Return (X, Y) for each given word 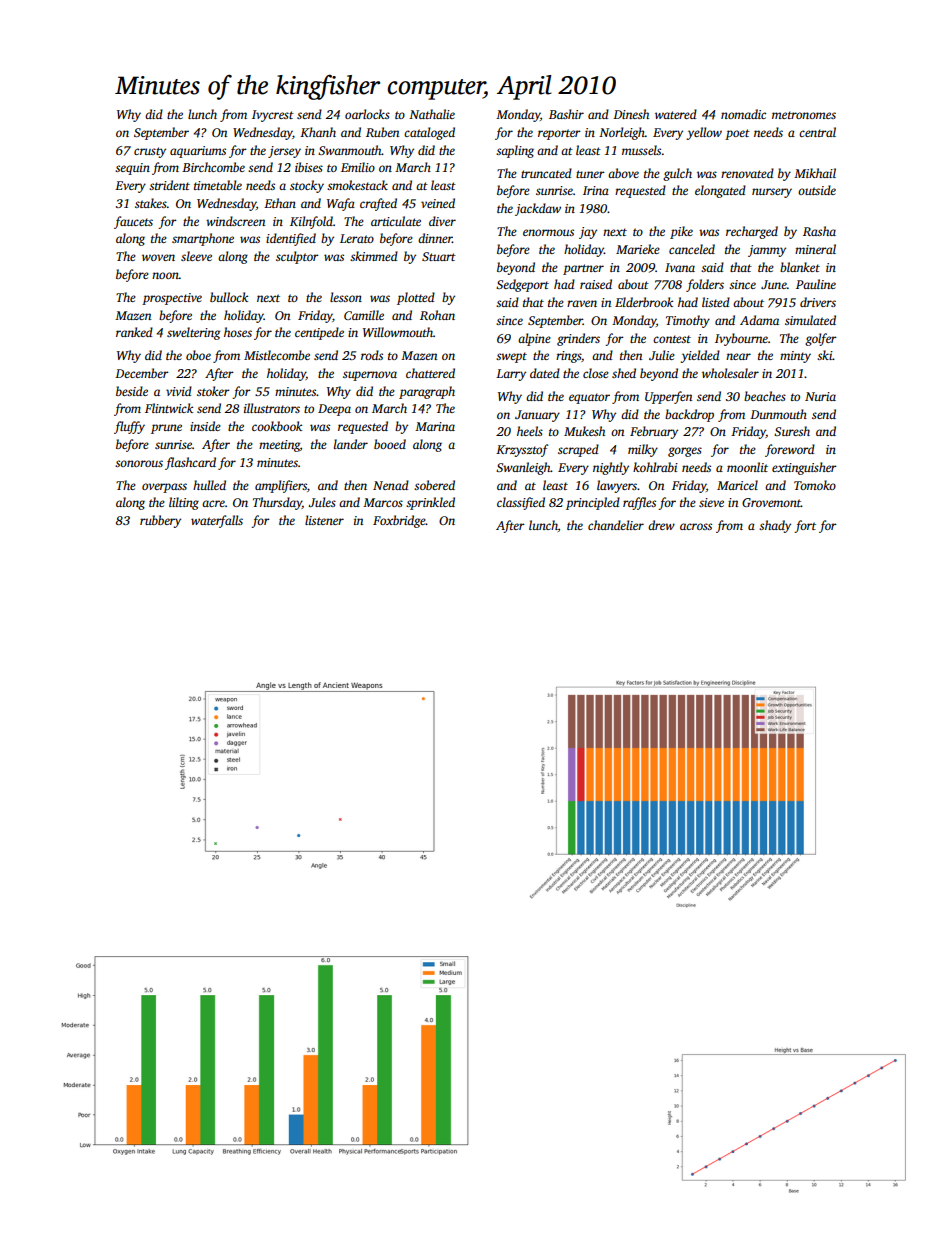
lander (351, 444)
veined (438, 203)
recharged (752, 232)
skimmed (374, 256)
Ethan (280, 203)
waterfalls (217, 521)
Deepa (334, 410)
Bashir (566, 114)
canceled (692, 249)
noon (165, 275)
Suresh (792, 431)
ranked (134, 332)
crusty (150, 152)
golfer (821, 339)
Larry (511, 375)
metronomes (804, 115)
